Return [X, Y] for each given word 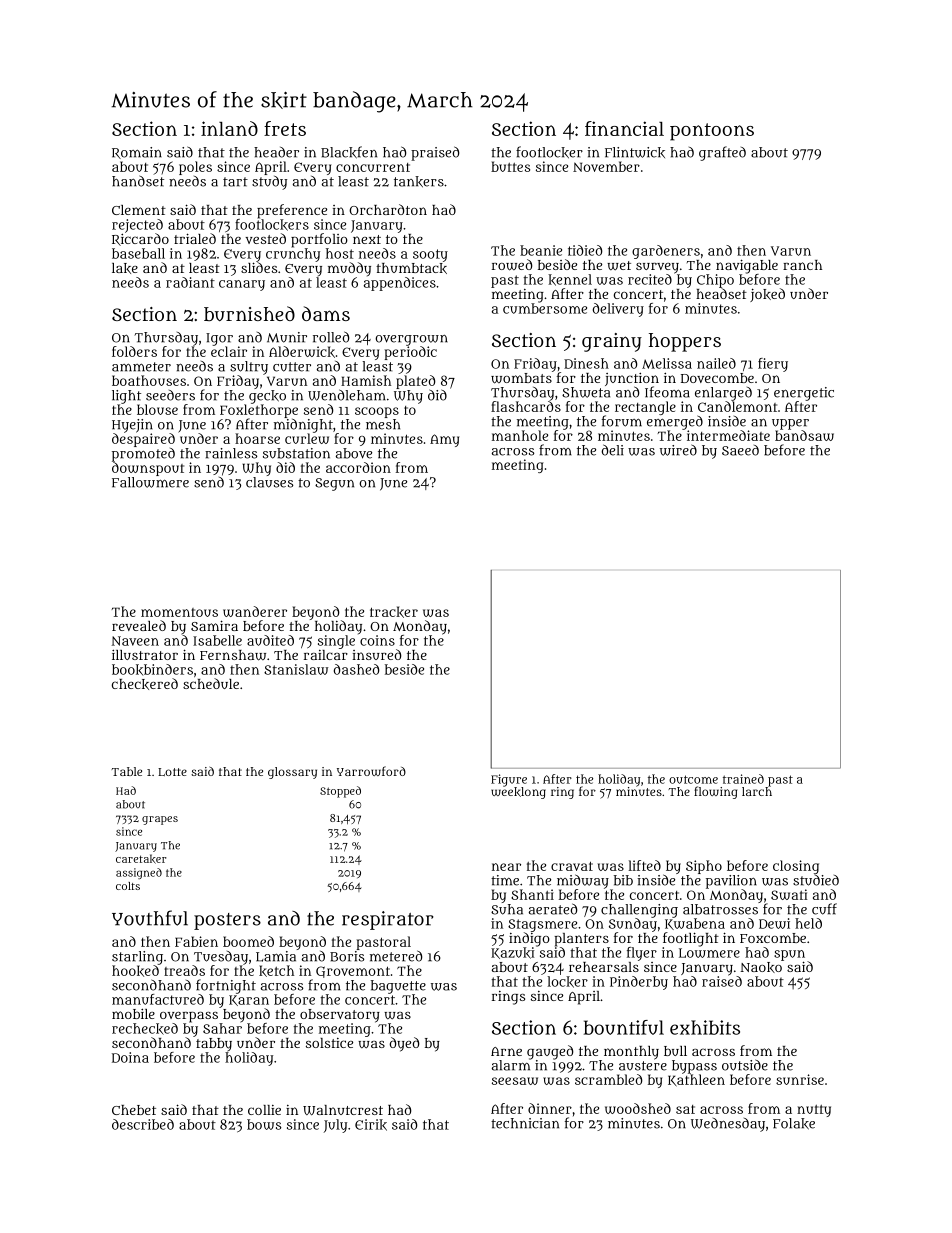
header [276, 152]
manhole [520, 435]
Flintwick [635, 152]
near [506, 867]
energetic [804, 394]
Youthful [150, 918]
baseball [138, 253]
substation [296, 453]
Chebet [134, 1110]
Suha [507, 909]
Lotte [172, 772]
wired [678, 450]
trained [743, 779]
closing [796, 867]
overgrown [411, 340]
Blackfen [349, 152]
